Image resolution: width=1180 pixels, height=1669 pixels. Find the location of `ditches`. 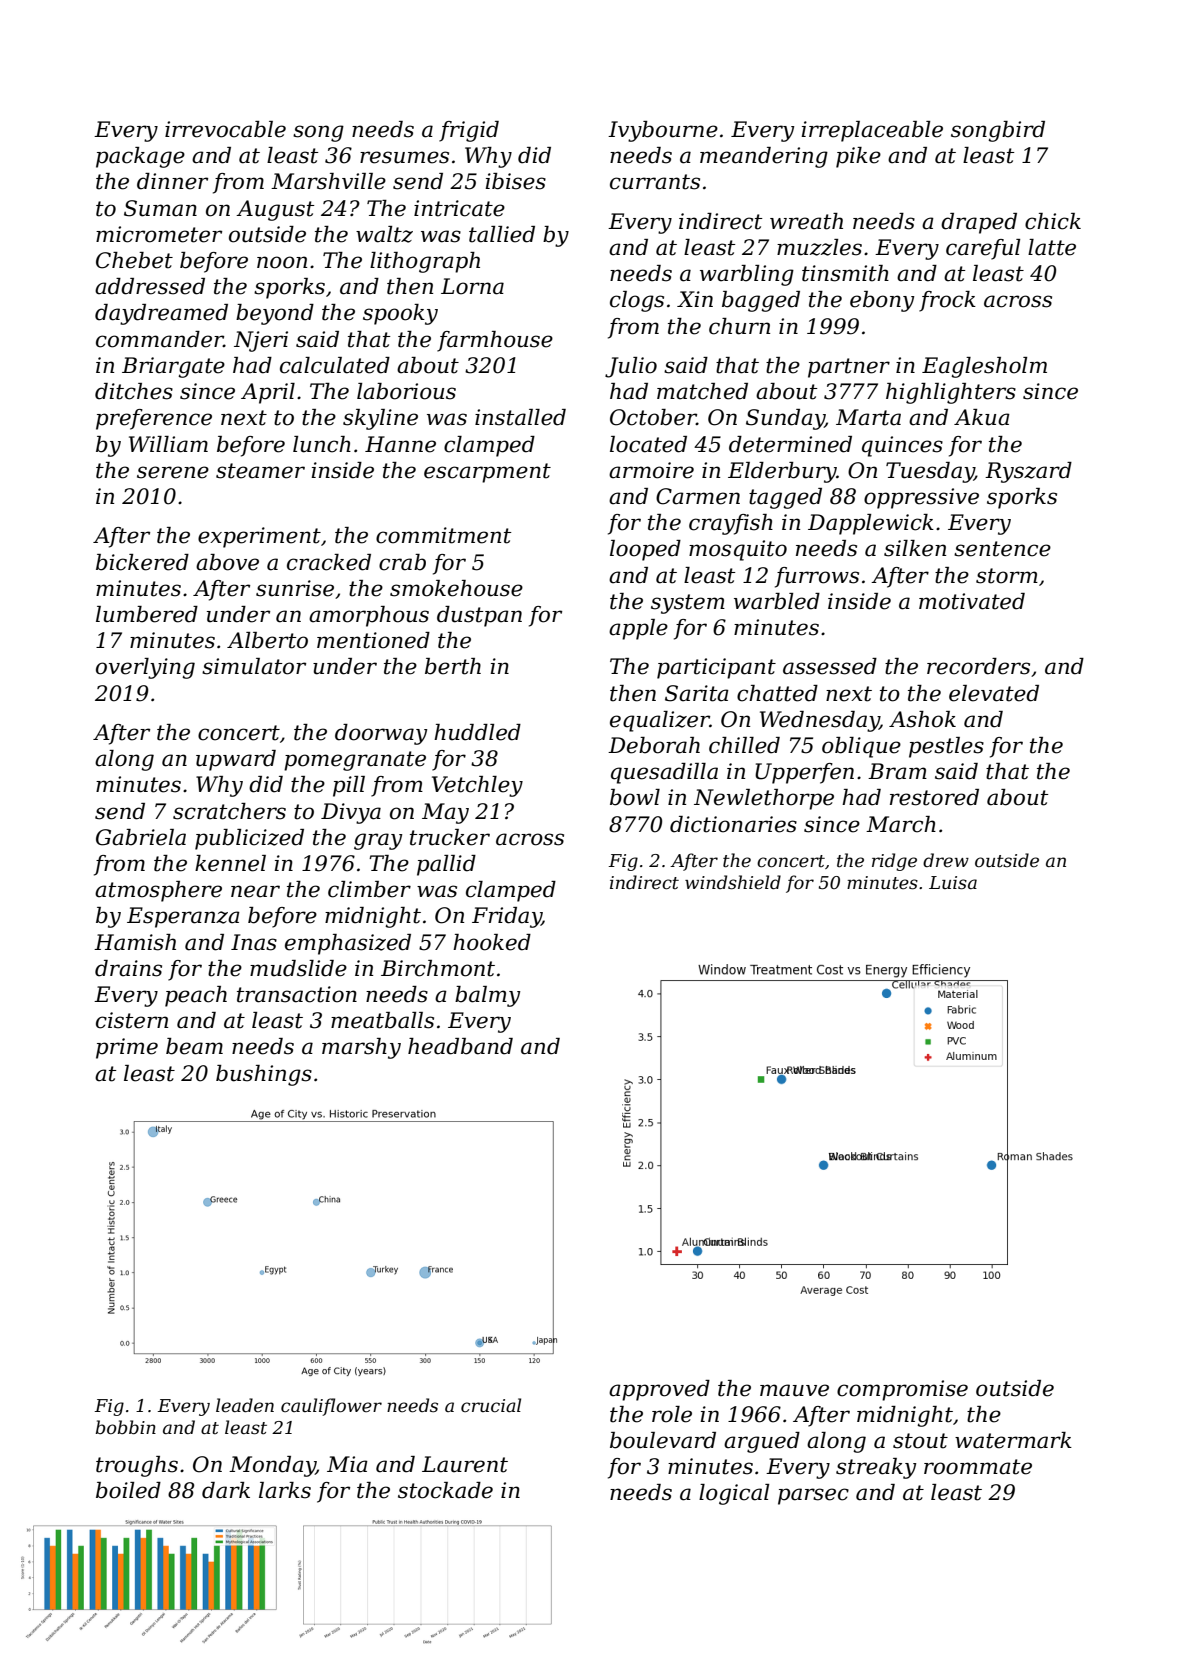

ditches is located at coordinates (134, 391).
